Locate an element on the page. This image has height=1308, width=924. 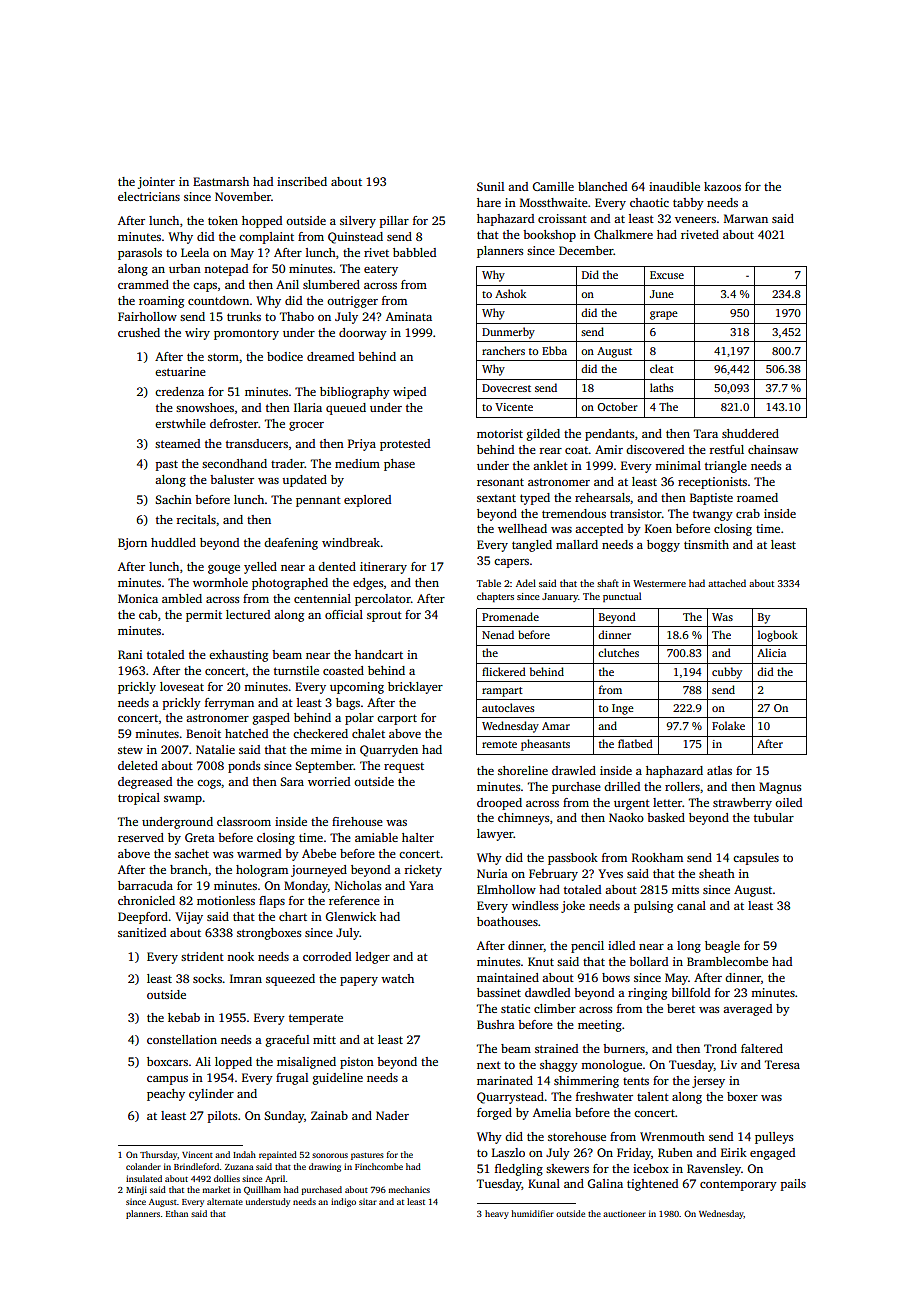
babbled is located at coordinates (414, 252).
